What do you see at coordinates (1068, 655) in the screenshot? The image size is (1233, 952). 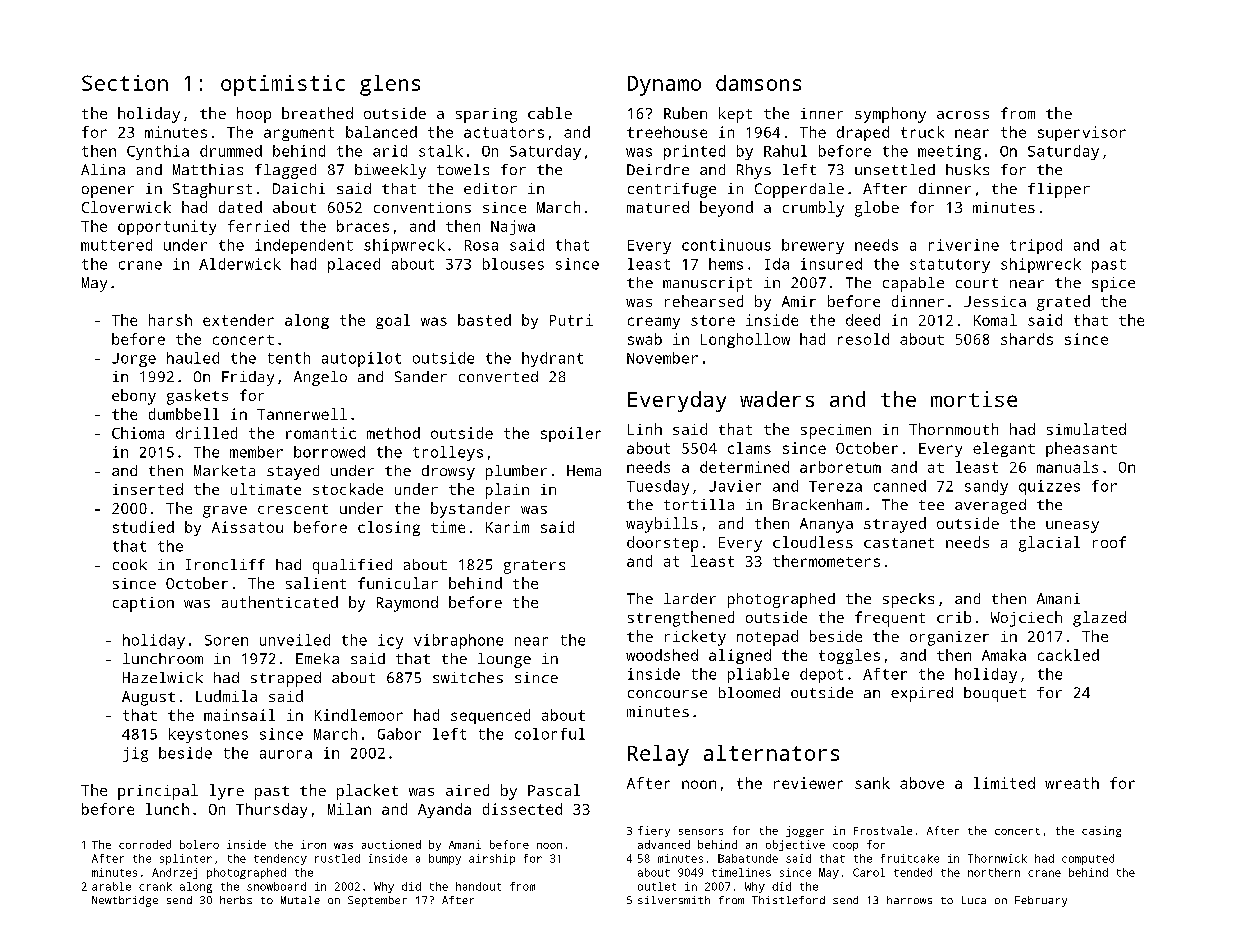 I see `cackled` at bounding box center [1068, 655].
